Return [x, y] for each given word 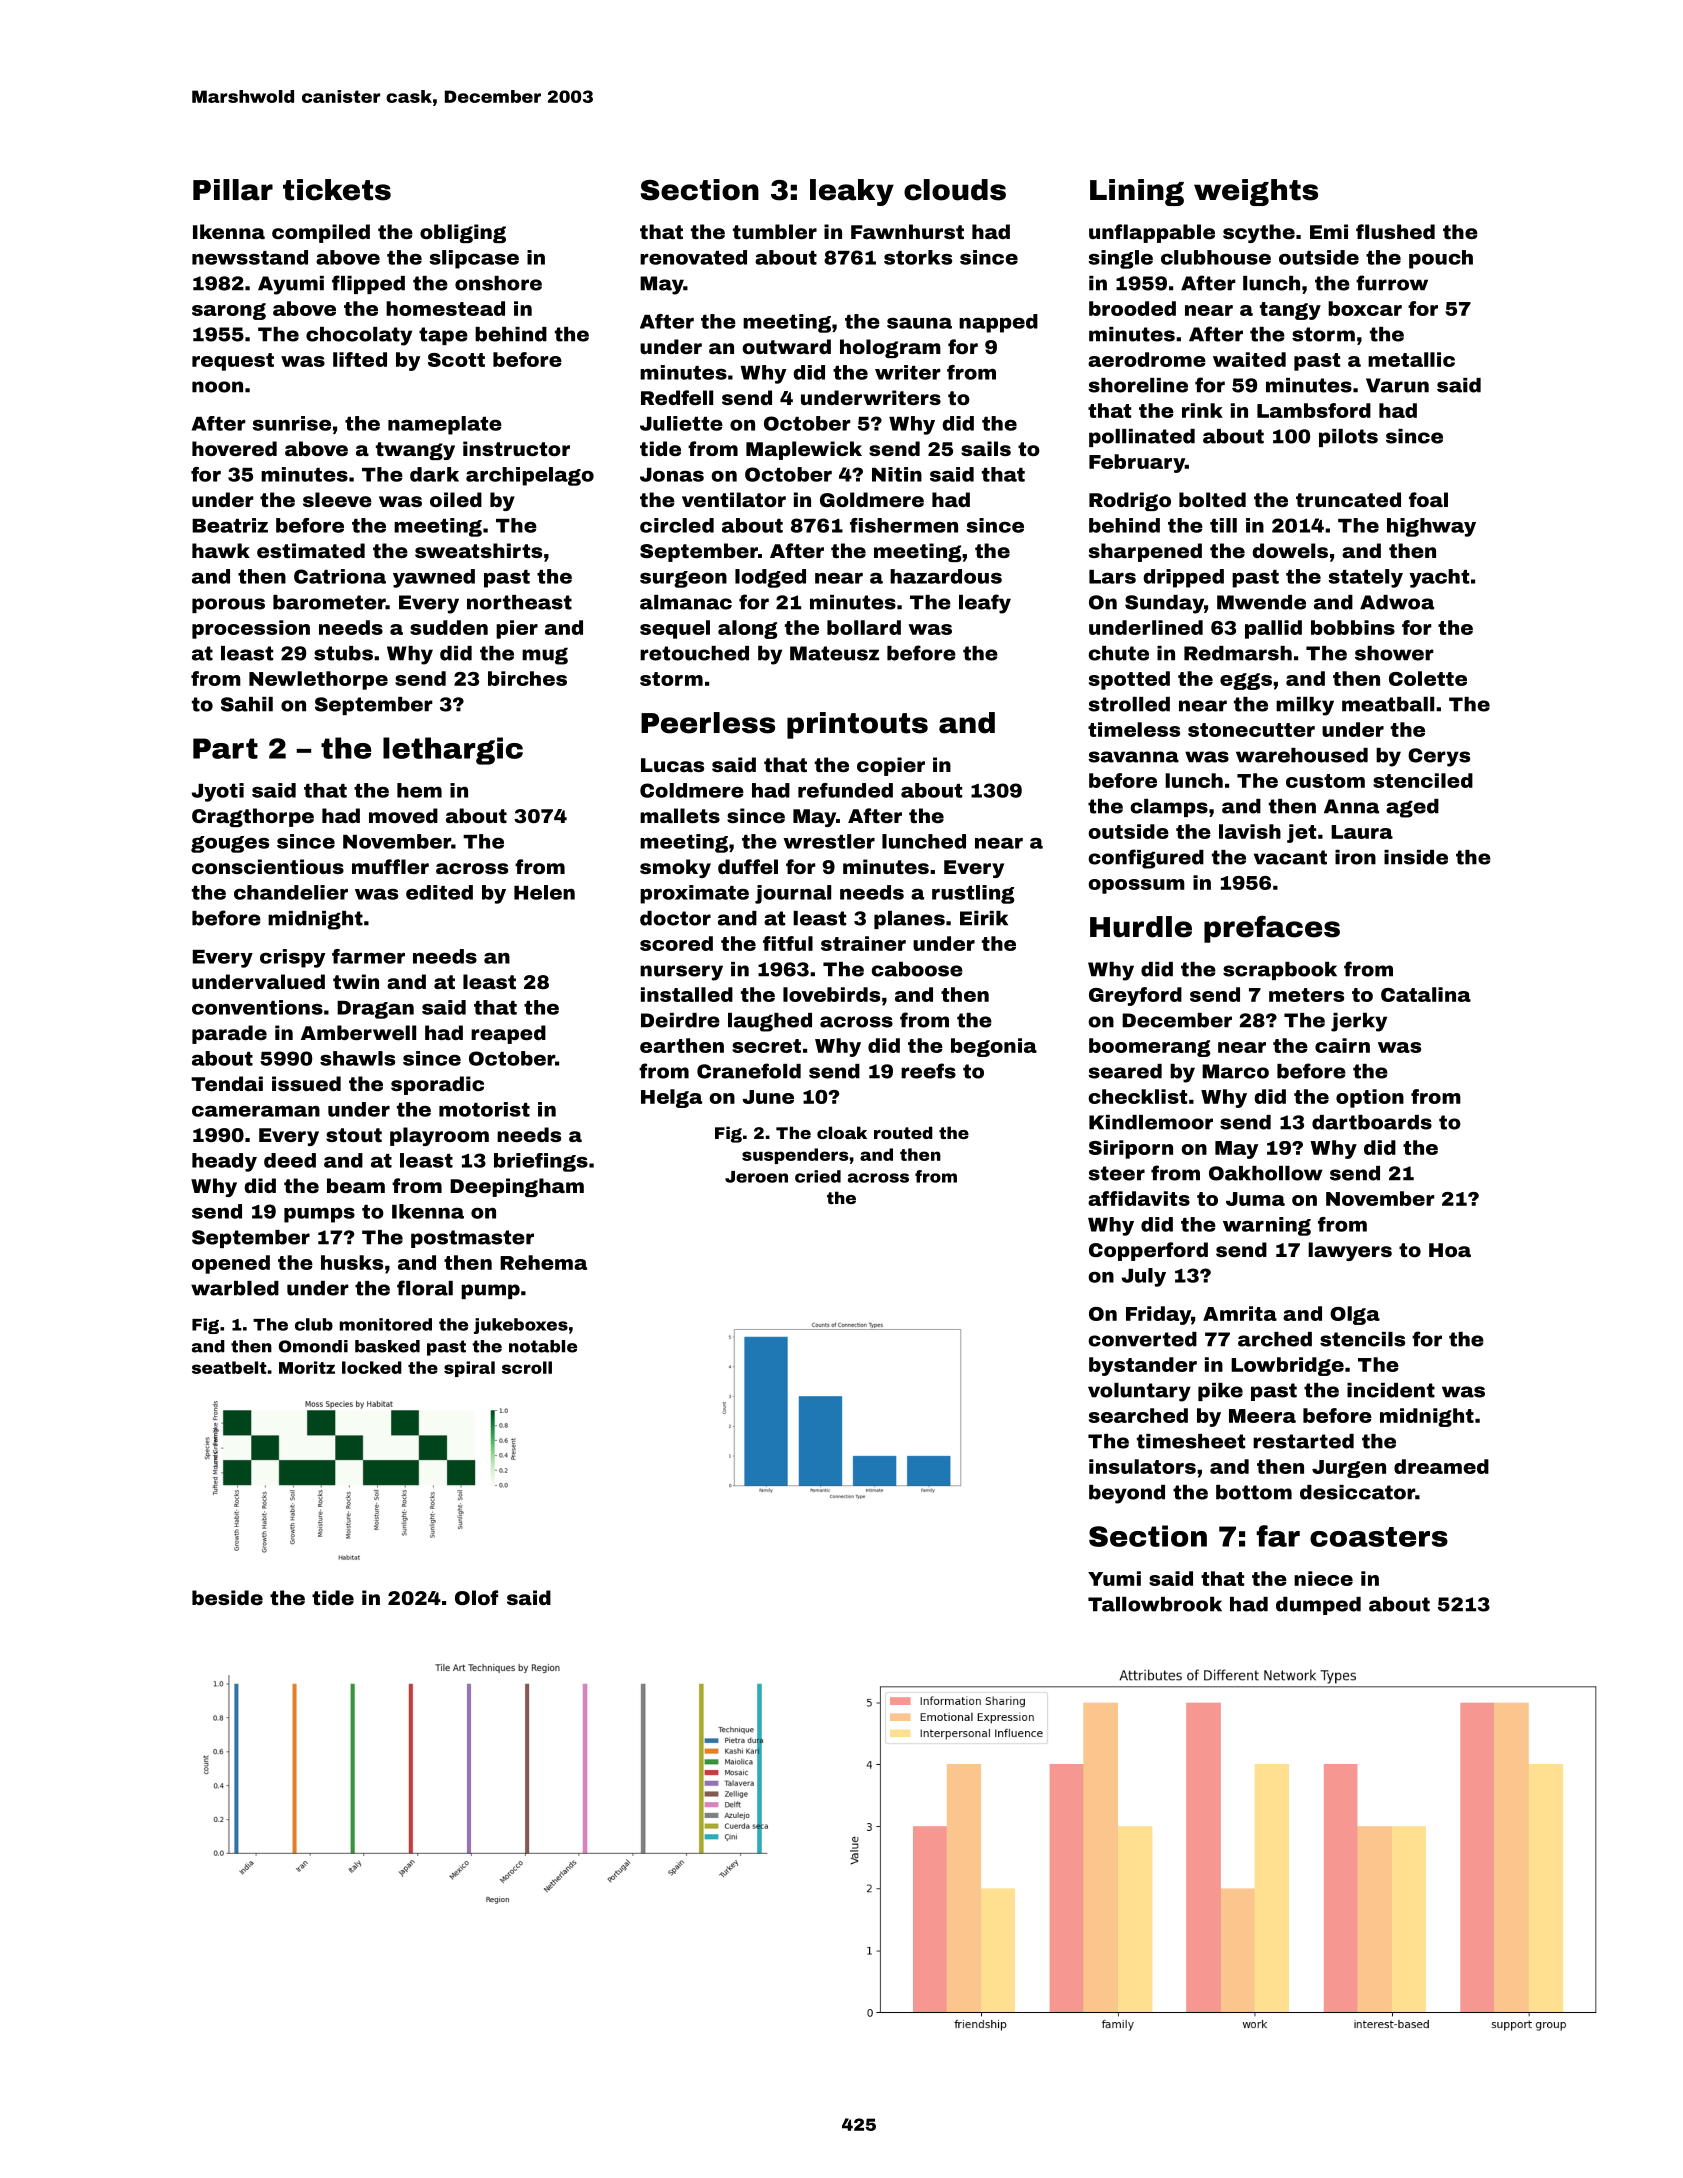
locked [372, 1367]
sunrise [291, 423]
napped [998, 323]
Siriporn [1131, 1149]
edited [439, 892]
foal [1428, 499]
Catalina [1426, 994]
